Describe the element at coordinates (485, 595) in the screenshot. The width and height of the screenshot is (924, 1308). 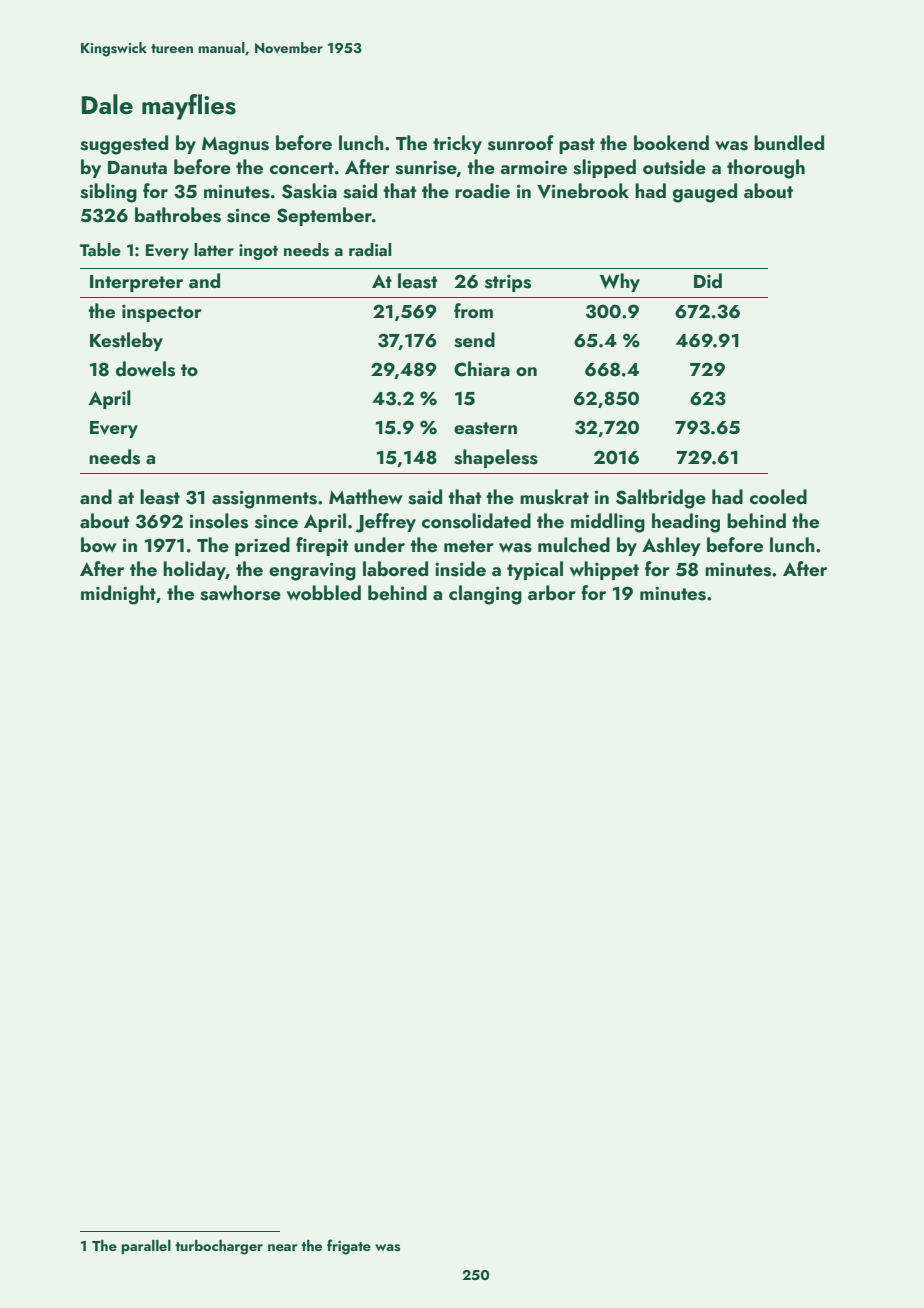
I see `clanging` at that location.
